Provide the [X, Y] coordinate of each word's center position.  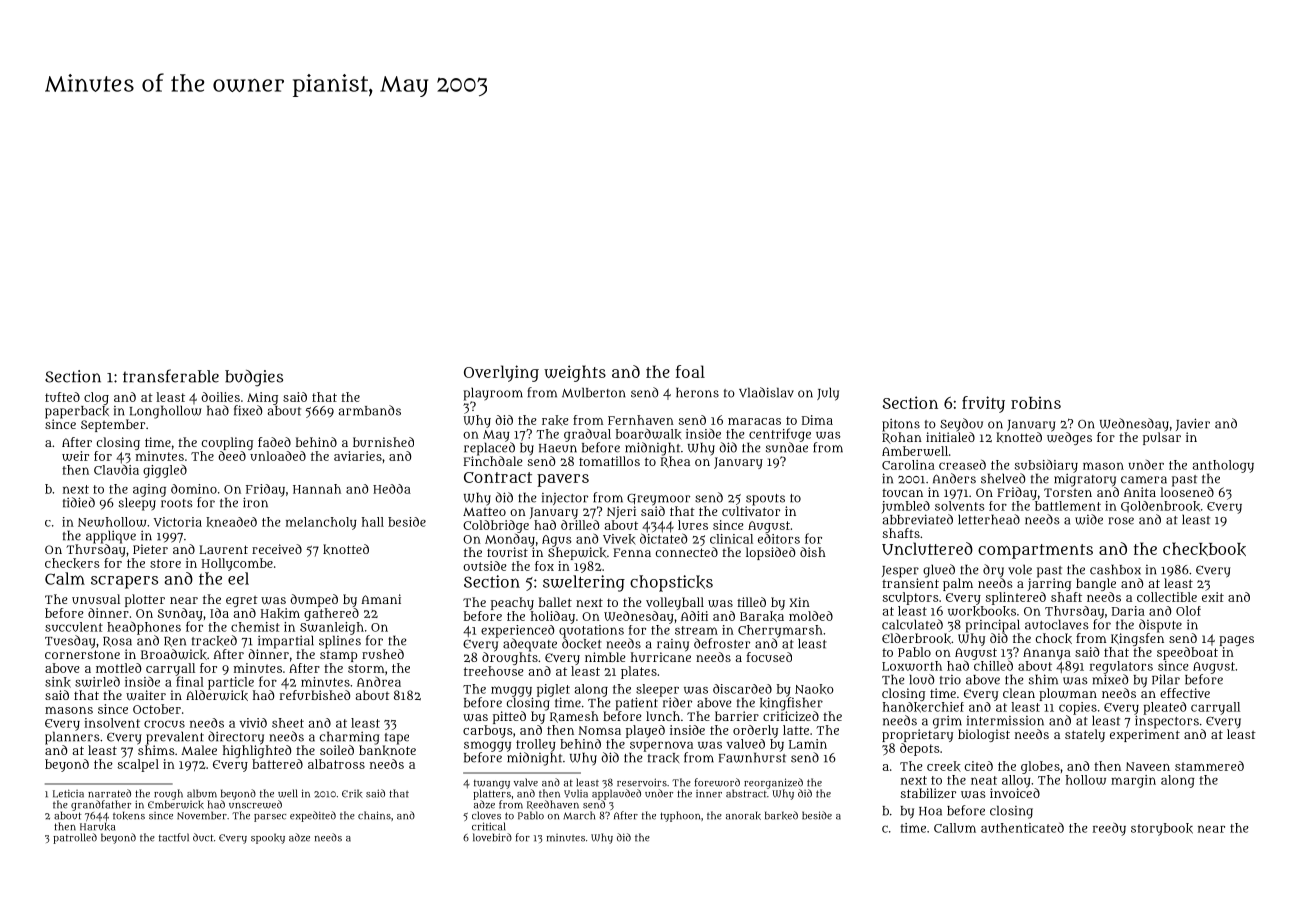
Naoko [814, 689]
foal [690, 371]
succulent [74, 627]
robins [1036, 402]
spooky [268, 838]
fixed [248, 410]
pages [1236, 641]
